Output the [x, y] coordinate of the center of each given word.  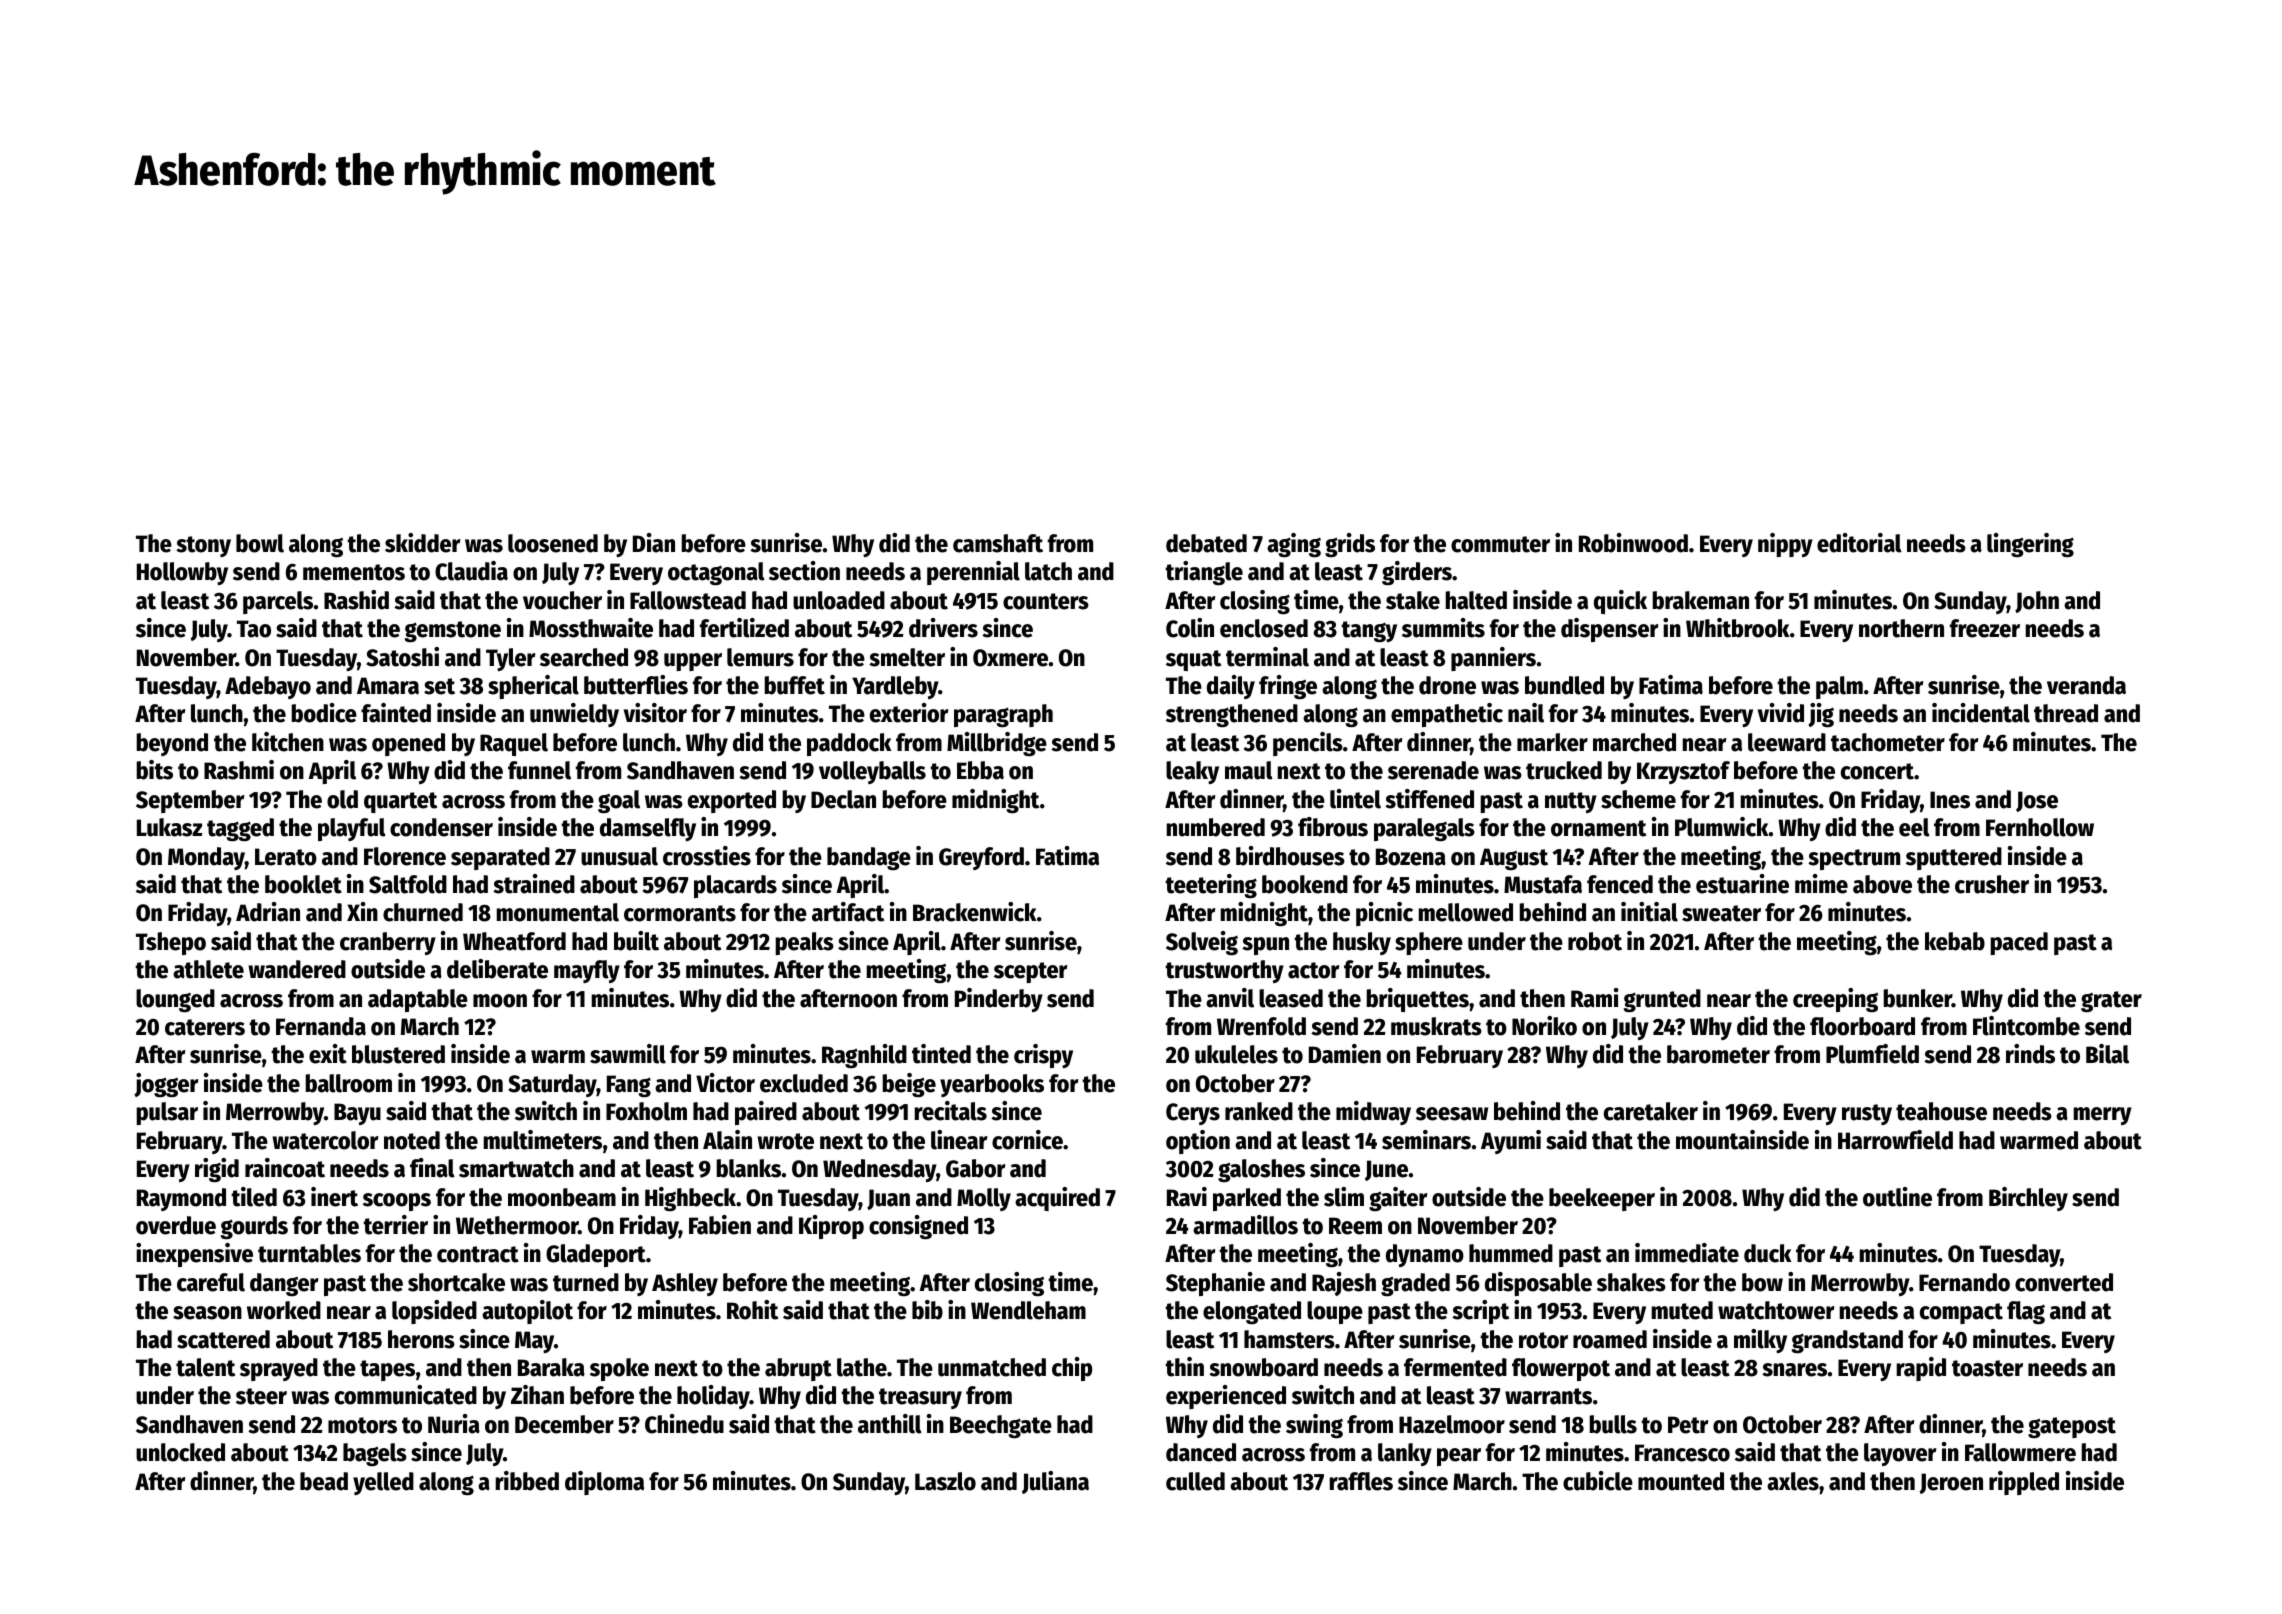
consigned [918, 1227]
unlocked [180, 1452]
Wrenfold [1261, 1026]
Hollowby [182, 573]
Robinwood [1633, 543]
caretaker [1651, 1111]
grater [2111, 1001]
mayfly [587, 971]
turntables [309, 1253]
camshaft [998, 543]
